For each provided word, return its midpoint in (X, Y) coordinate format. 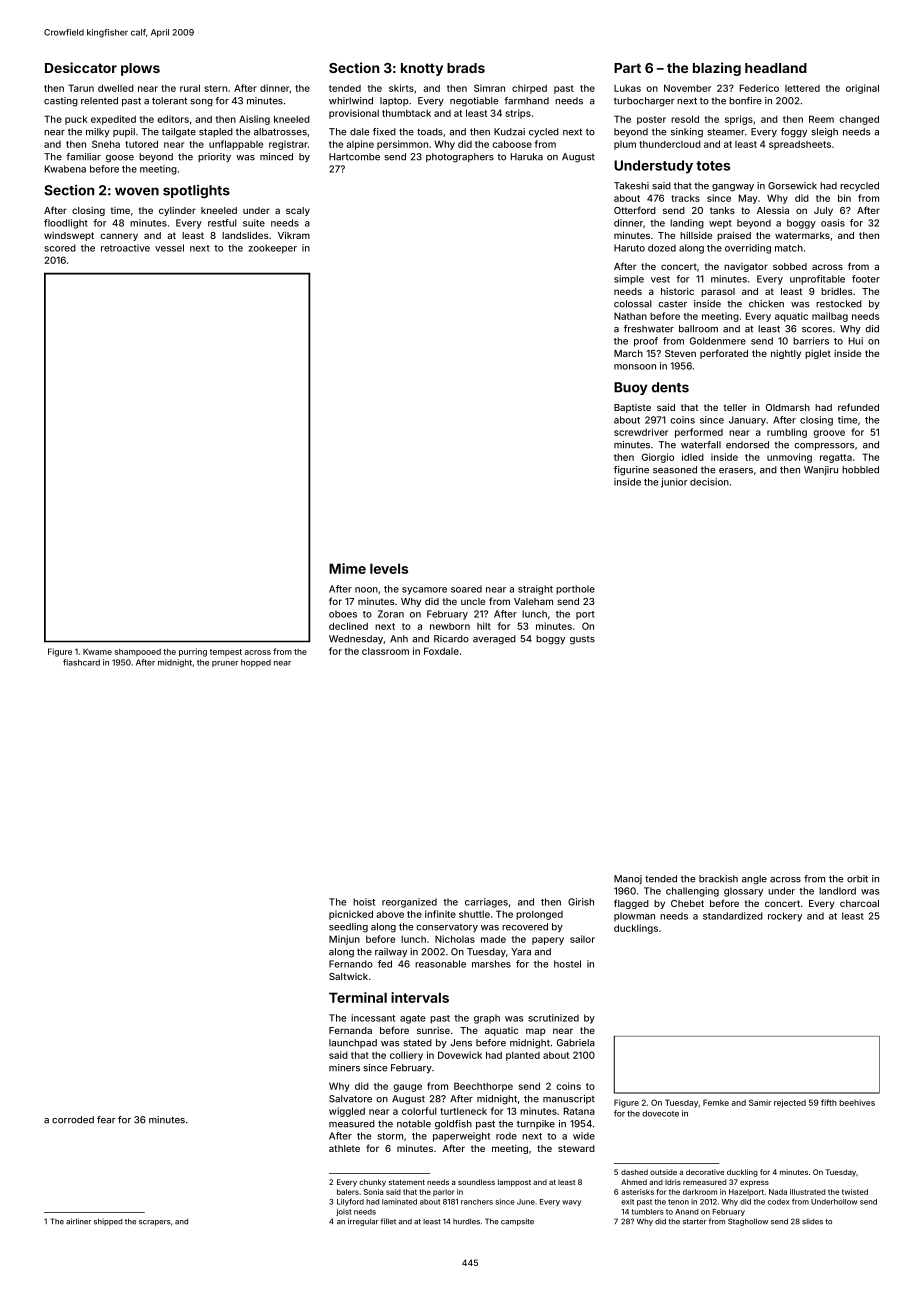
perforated (724, 354)
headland (776, 68)
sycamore (424, 591)
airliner (78, 1221)
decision (709, 482)
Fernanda (350, 1030)
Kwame (97, 651)
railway (391, 952)
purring (193, 652)
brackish (718, 879)
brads (466, 68)
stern (215, 88)
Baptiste (632, 408)
